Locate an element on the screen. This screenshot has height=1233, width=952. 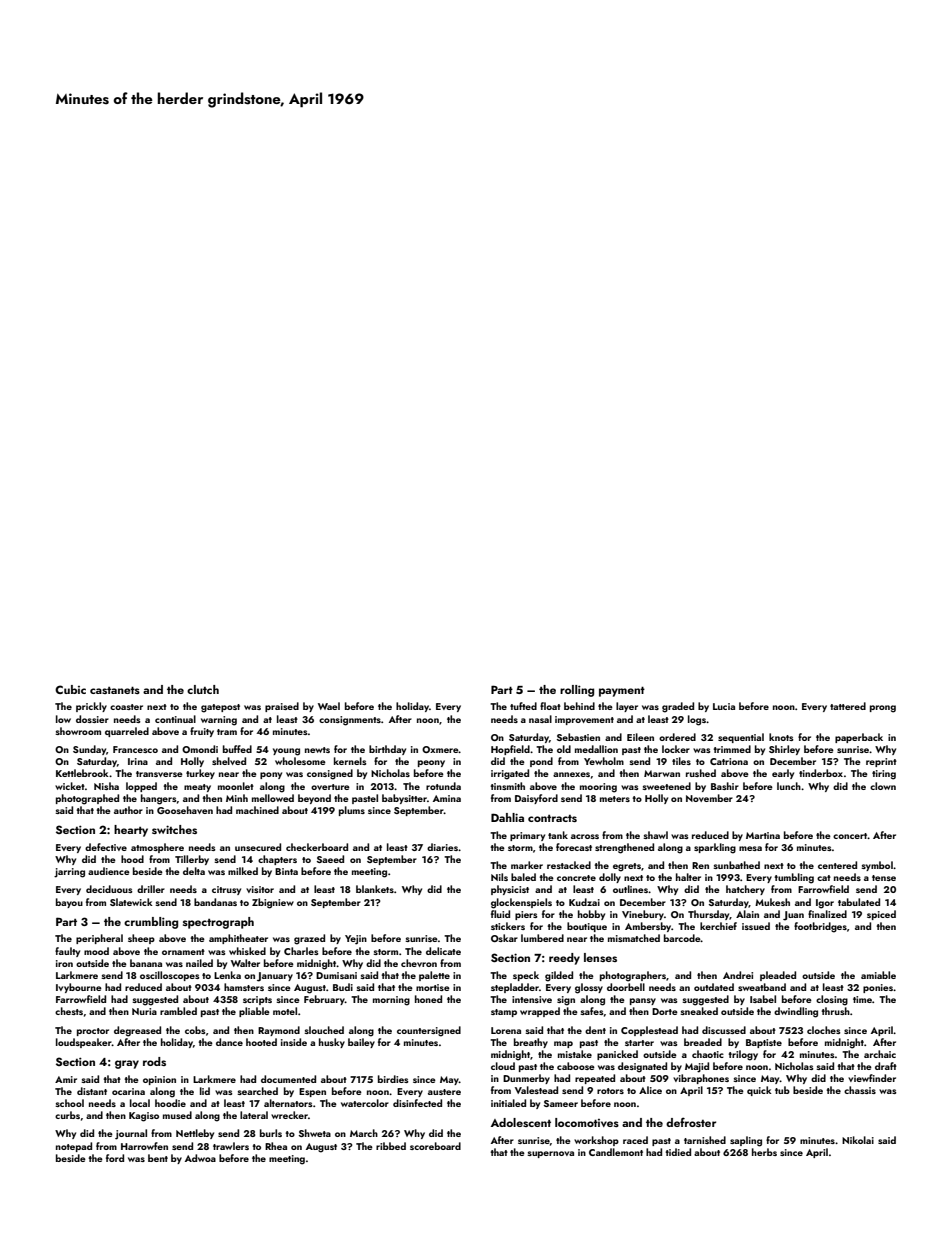
Raymond is located at coordinates (279, 1031).
